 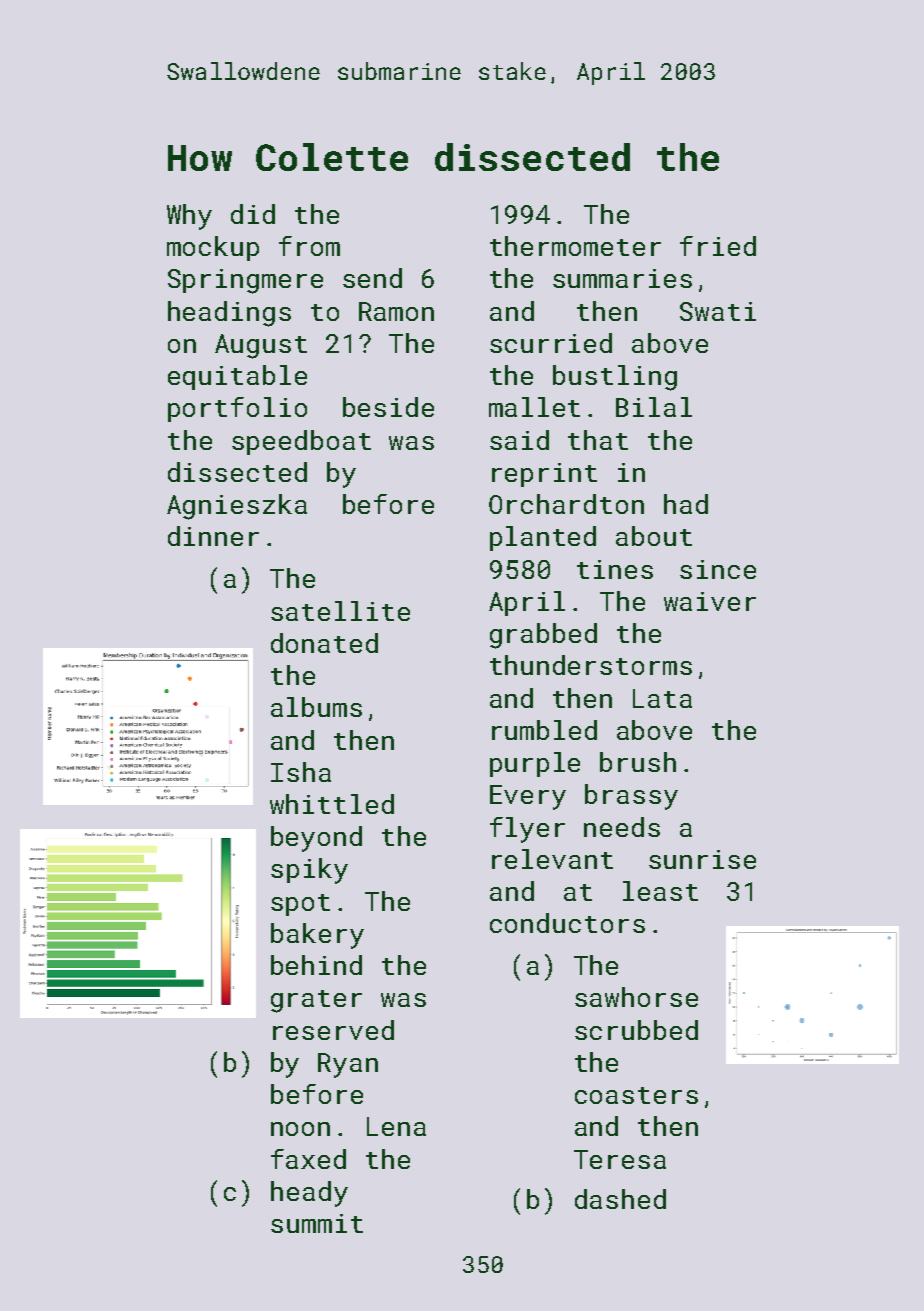 What do you see at coordinates (316, 839) in the screenshot?
I see `beyond` at bounding box center [316, 839].
